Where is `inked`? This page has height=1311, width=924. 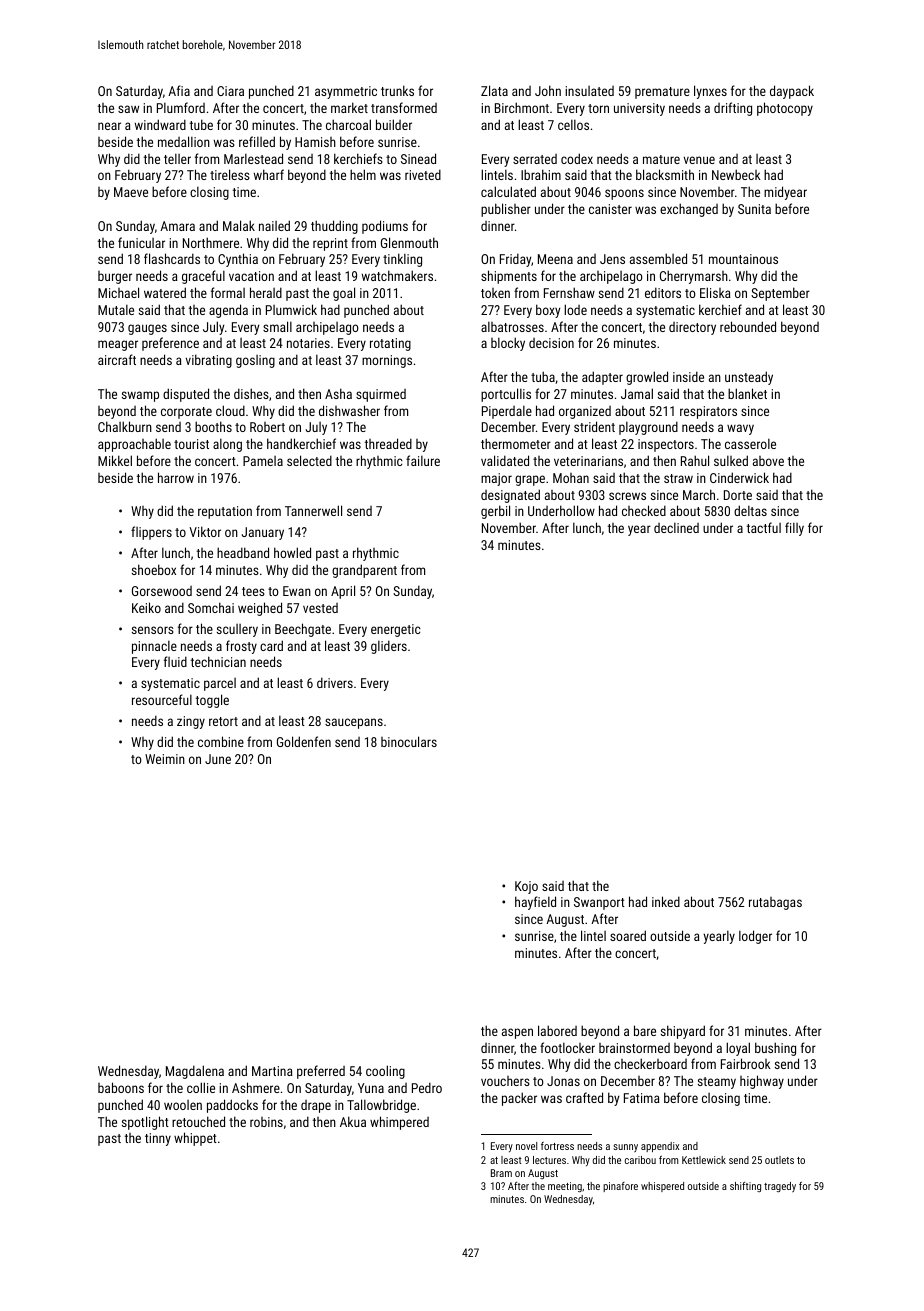 inked is located at coordinates (666, 901).
